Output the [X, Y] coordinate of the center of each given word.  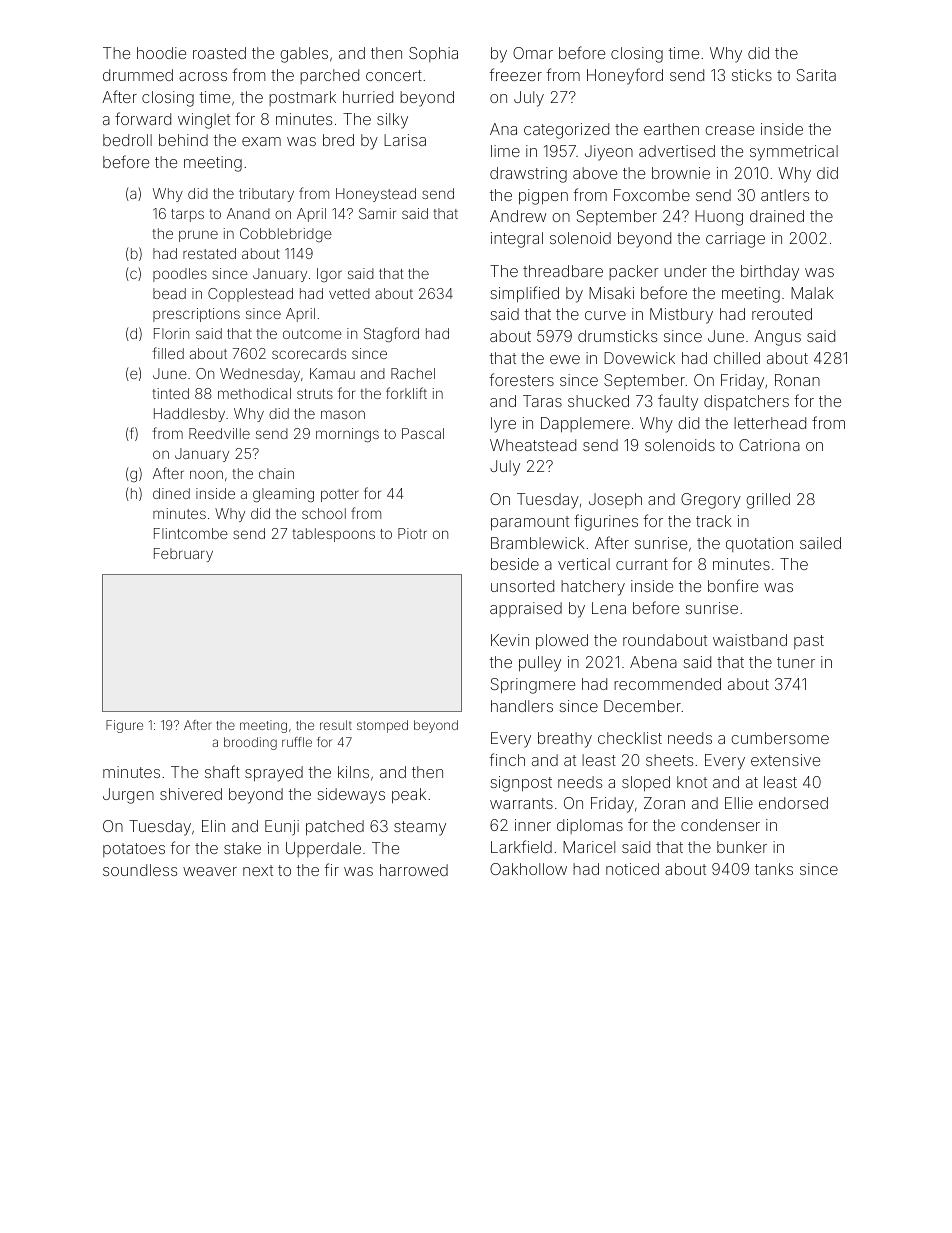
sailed [820, 543]
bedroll [127, 140]
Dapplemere [585, 424]
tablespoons [333, 535]
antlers [785, 195]
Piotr [412, 533]
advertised [677, 151]
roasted [219, 53]
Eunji [282, 827]
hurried [368, 97]
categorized [566, 131]
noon [206, 474]
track [713, 521]
